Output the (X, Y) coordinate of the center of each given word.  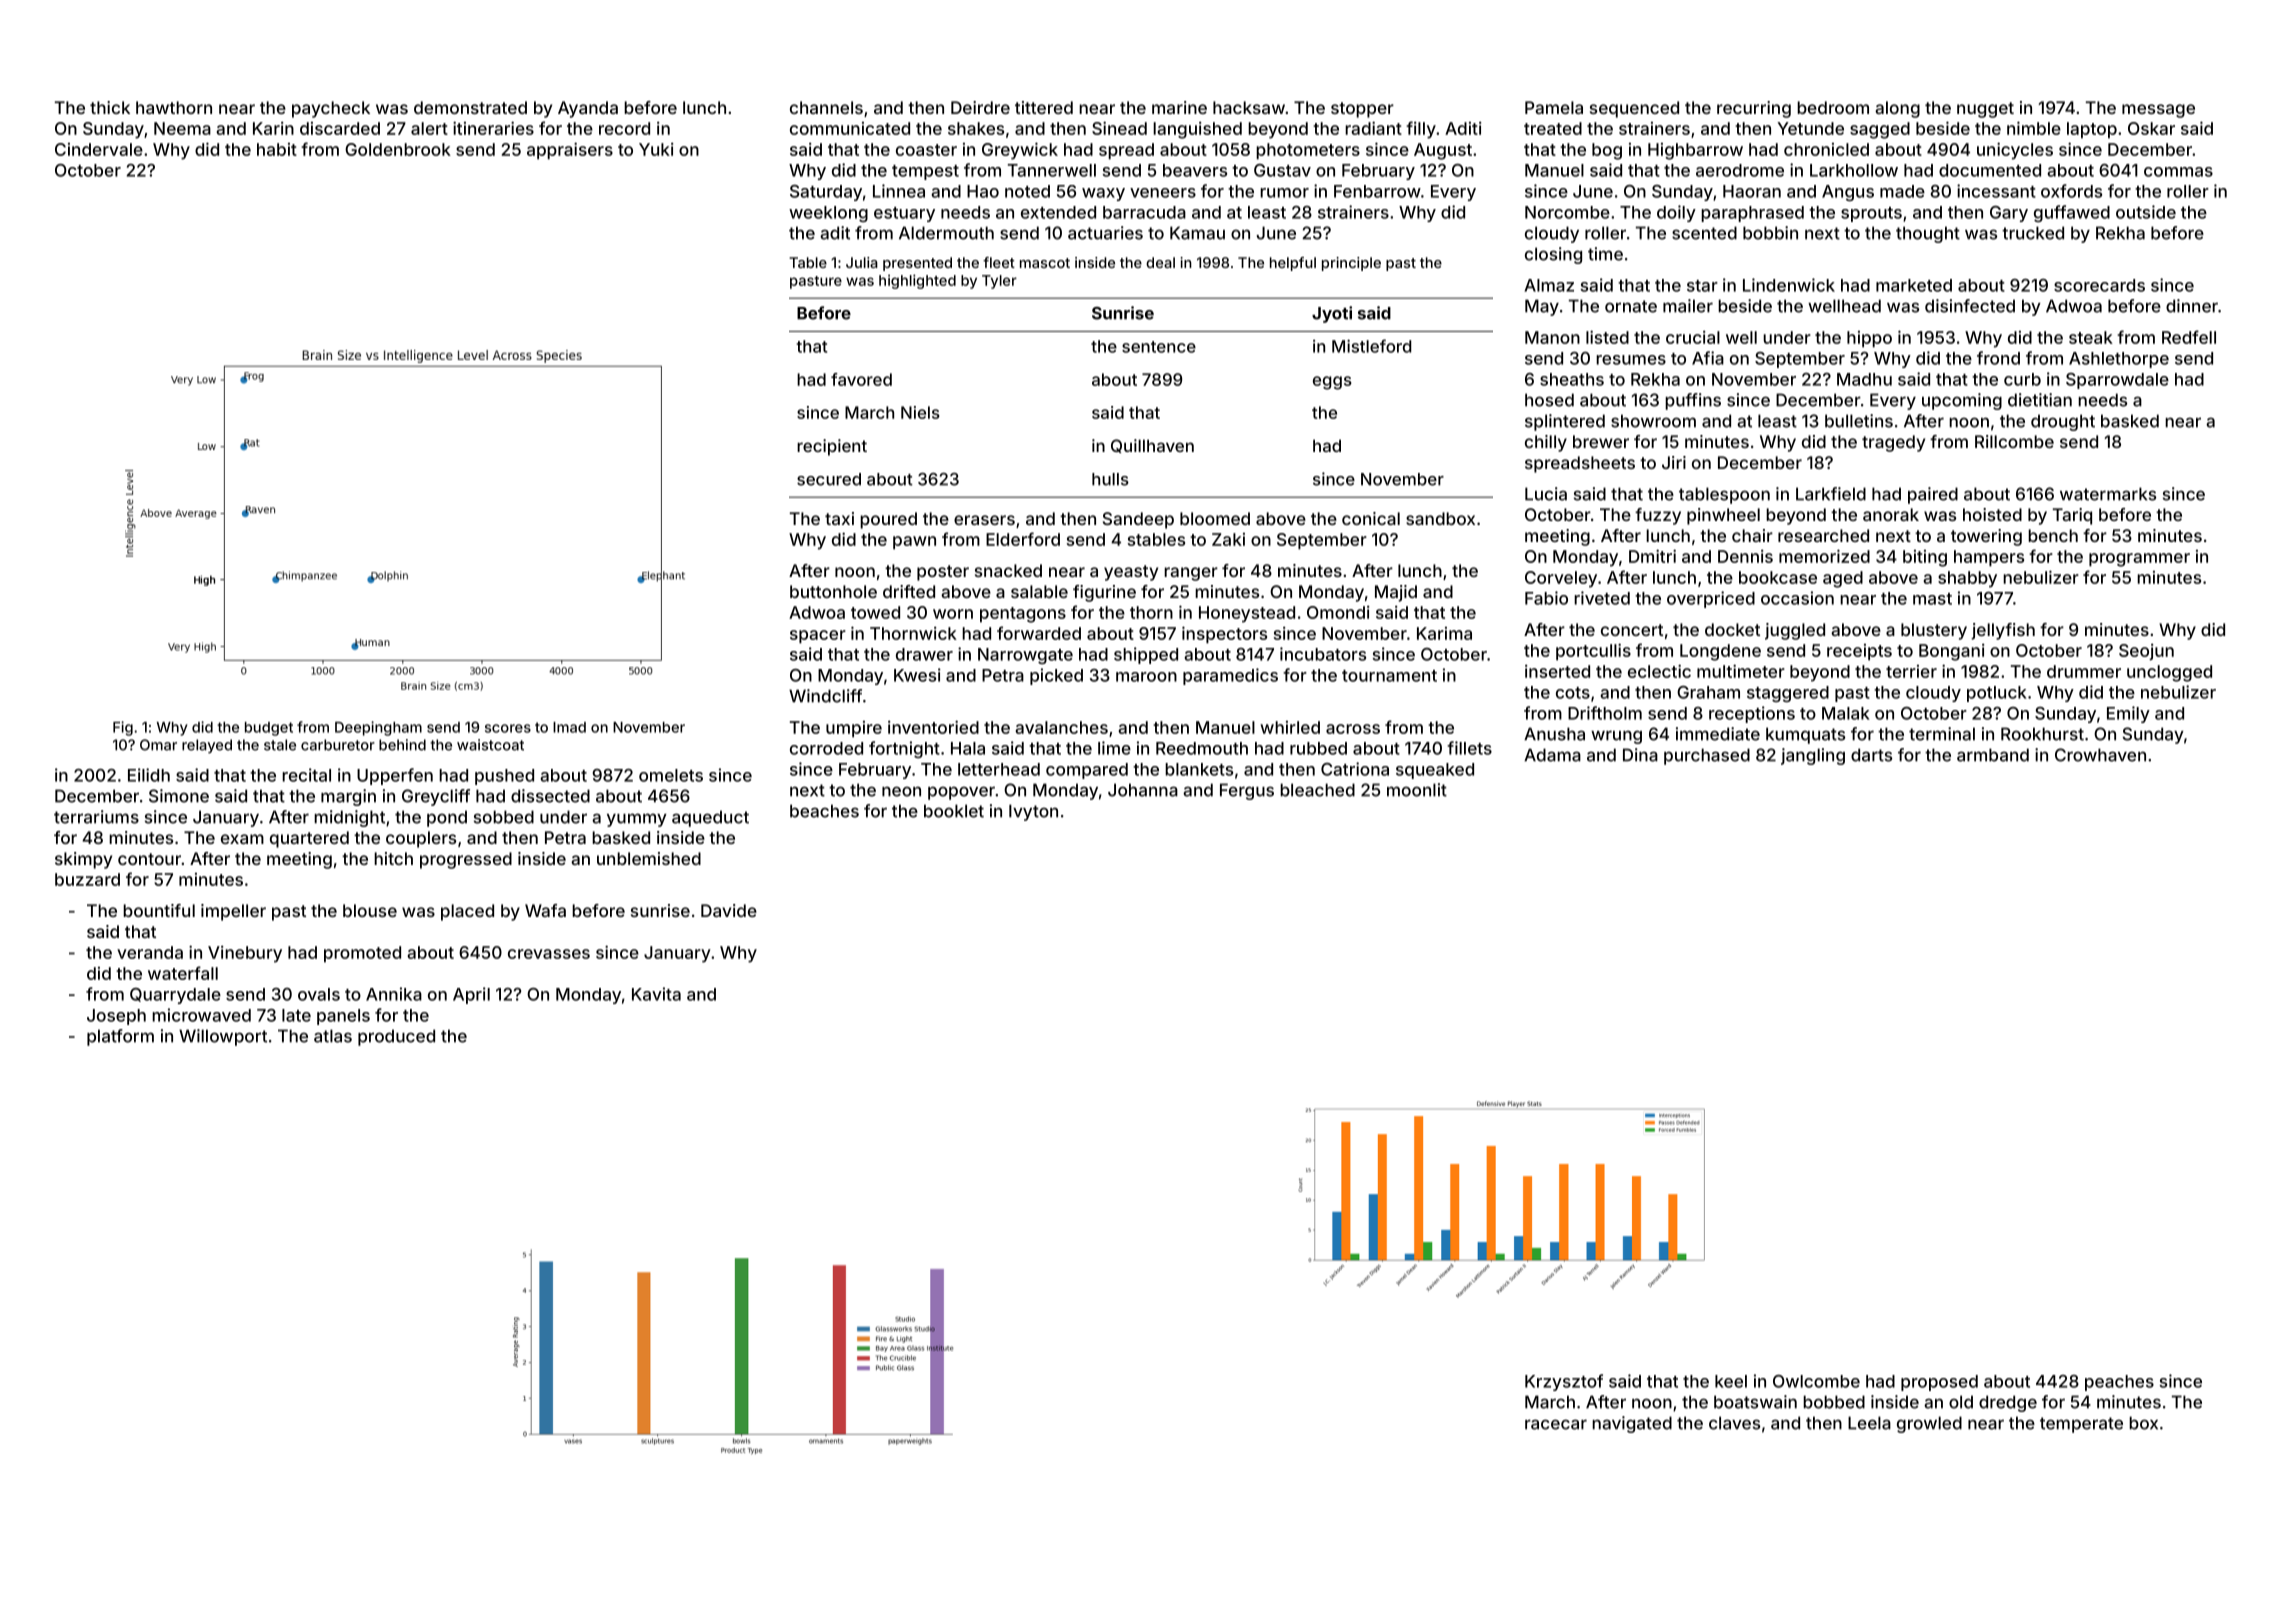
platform (120, 1037)
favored (861, 379)
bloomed (1215, 518)
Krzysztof (1564, 1382)
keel (1731, 1381)
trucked (2033, 233)
